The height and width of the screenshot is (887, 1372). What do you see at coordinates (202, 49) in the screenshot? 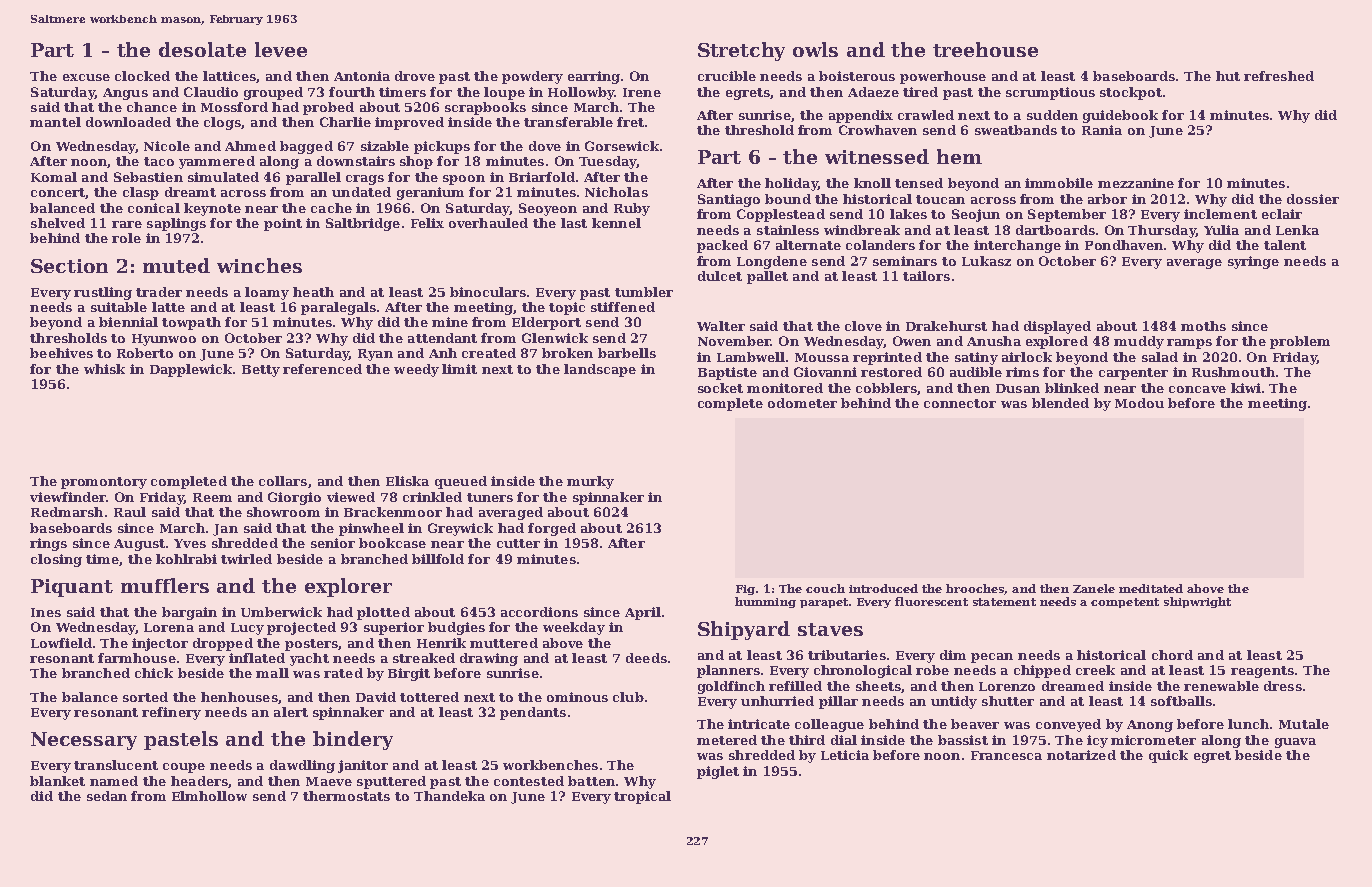
I see `desolate` at bounding box center [202, 49].
